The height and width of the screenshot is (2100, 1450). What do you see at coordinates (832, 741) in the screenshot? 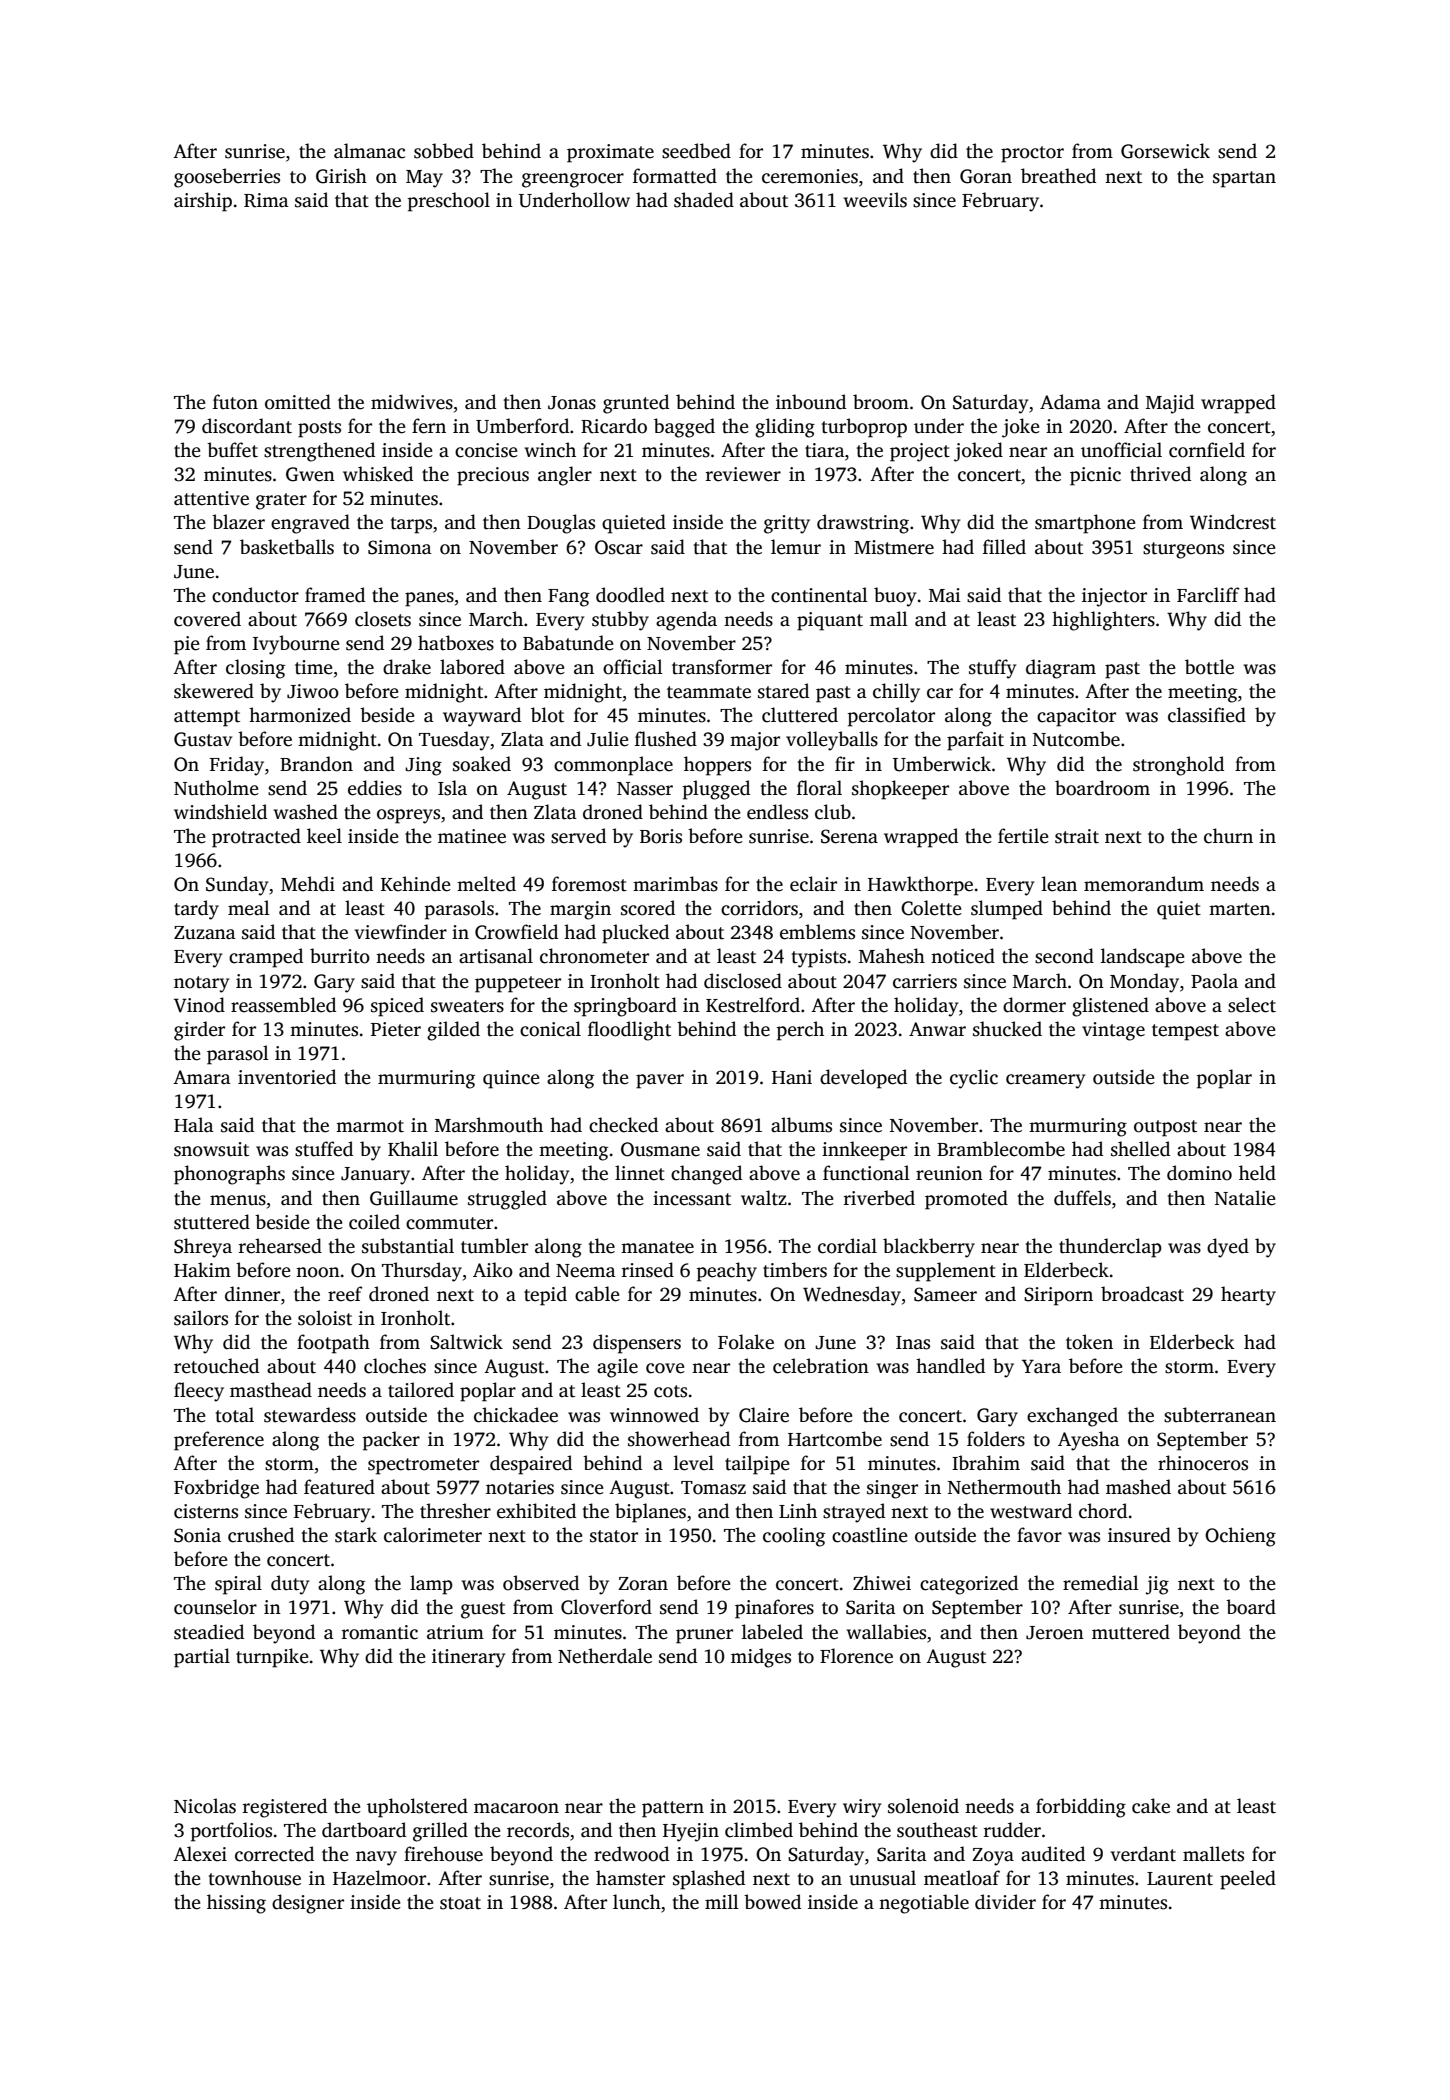
I see `volleyballs` at bounding box center [832, 741].
